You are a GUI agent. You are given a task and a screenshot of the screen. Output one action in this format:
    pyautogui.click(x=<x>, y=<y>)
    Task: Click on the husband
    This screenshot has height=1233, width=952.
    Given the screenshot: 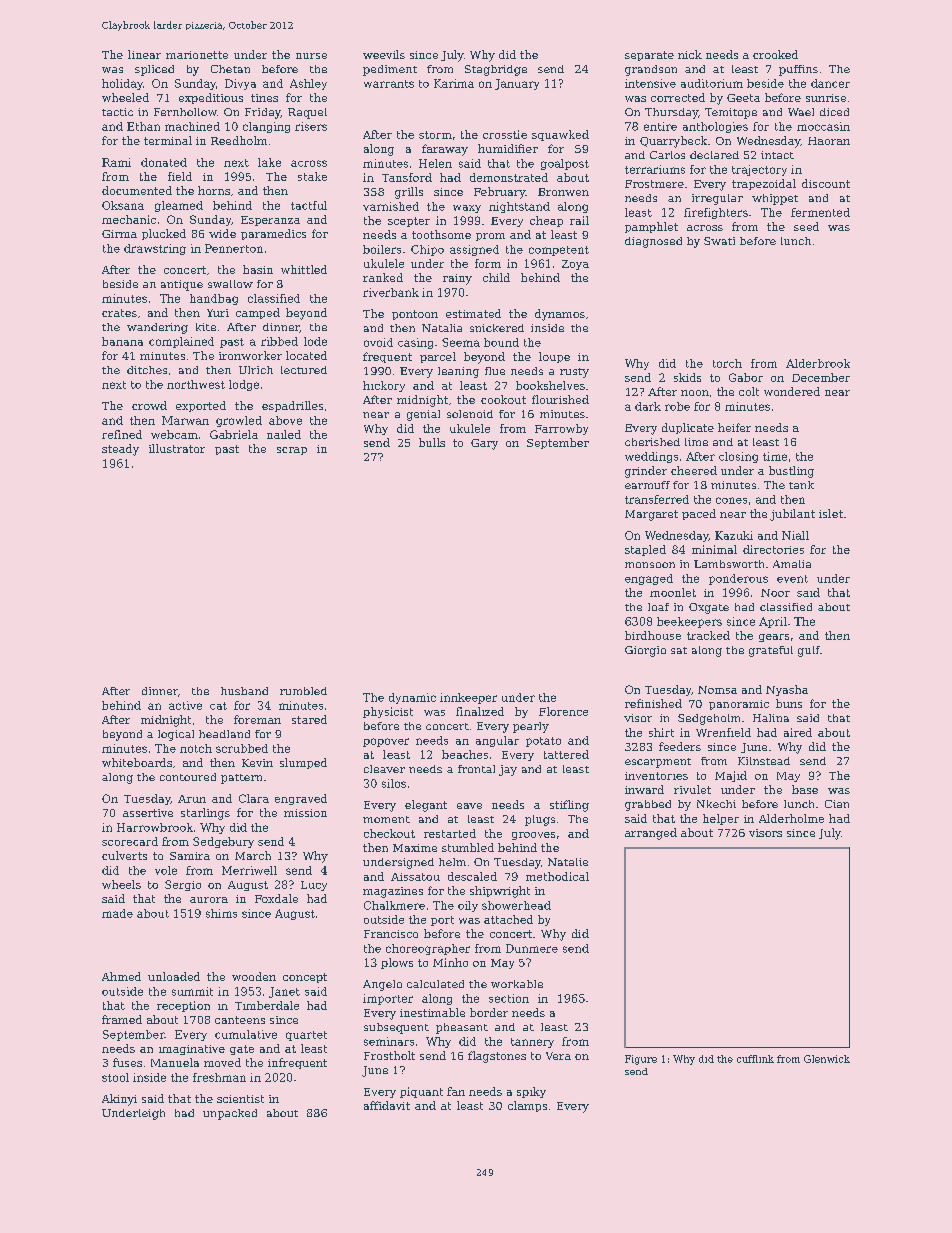 What is the action you would take?
    pyautogui.click(x=244, y=691)
